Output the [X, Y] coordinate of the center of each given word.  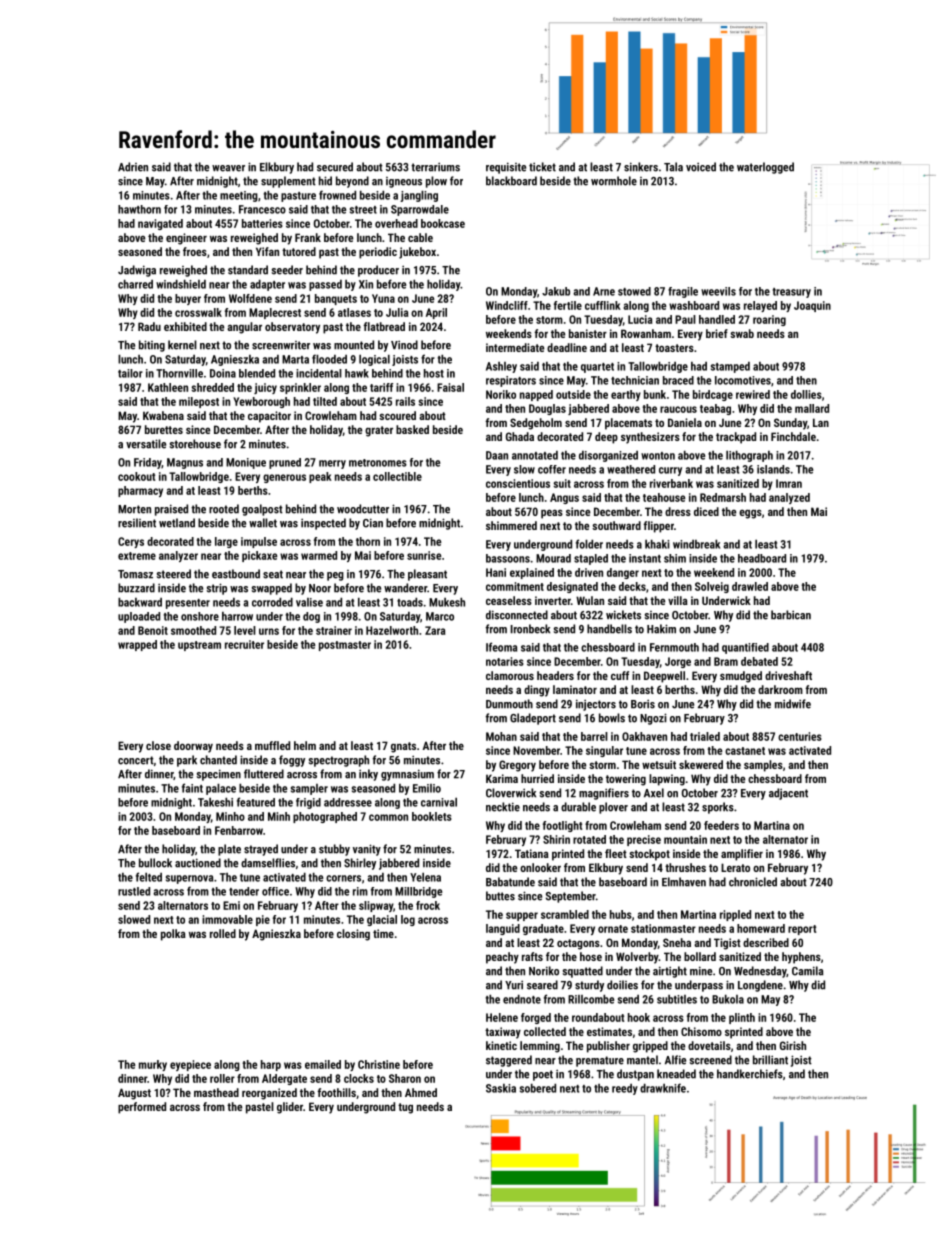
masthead [216, 1092]
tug [405, 1108]
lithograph [749, 456]
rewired [753, 394]
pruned [285, 463]
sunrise [424, 555]
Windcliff [507, 305]
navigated [160, 224]
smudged [741, 677]
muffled [272, 745]
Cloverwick [511, 793]
